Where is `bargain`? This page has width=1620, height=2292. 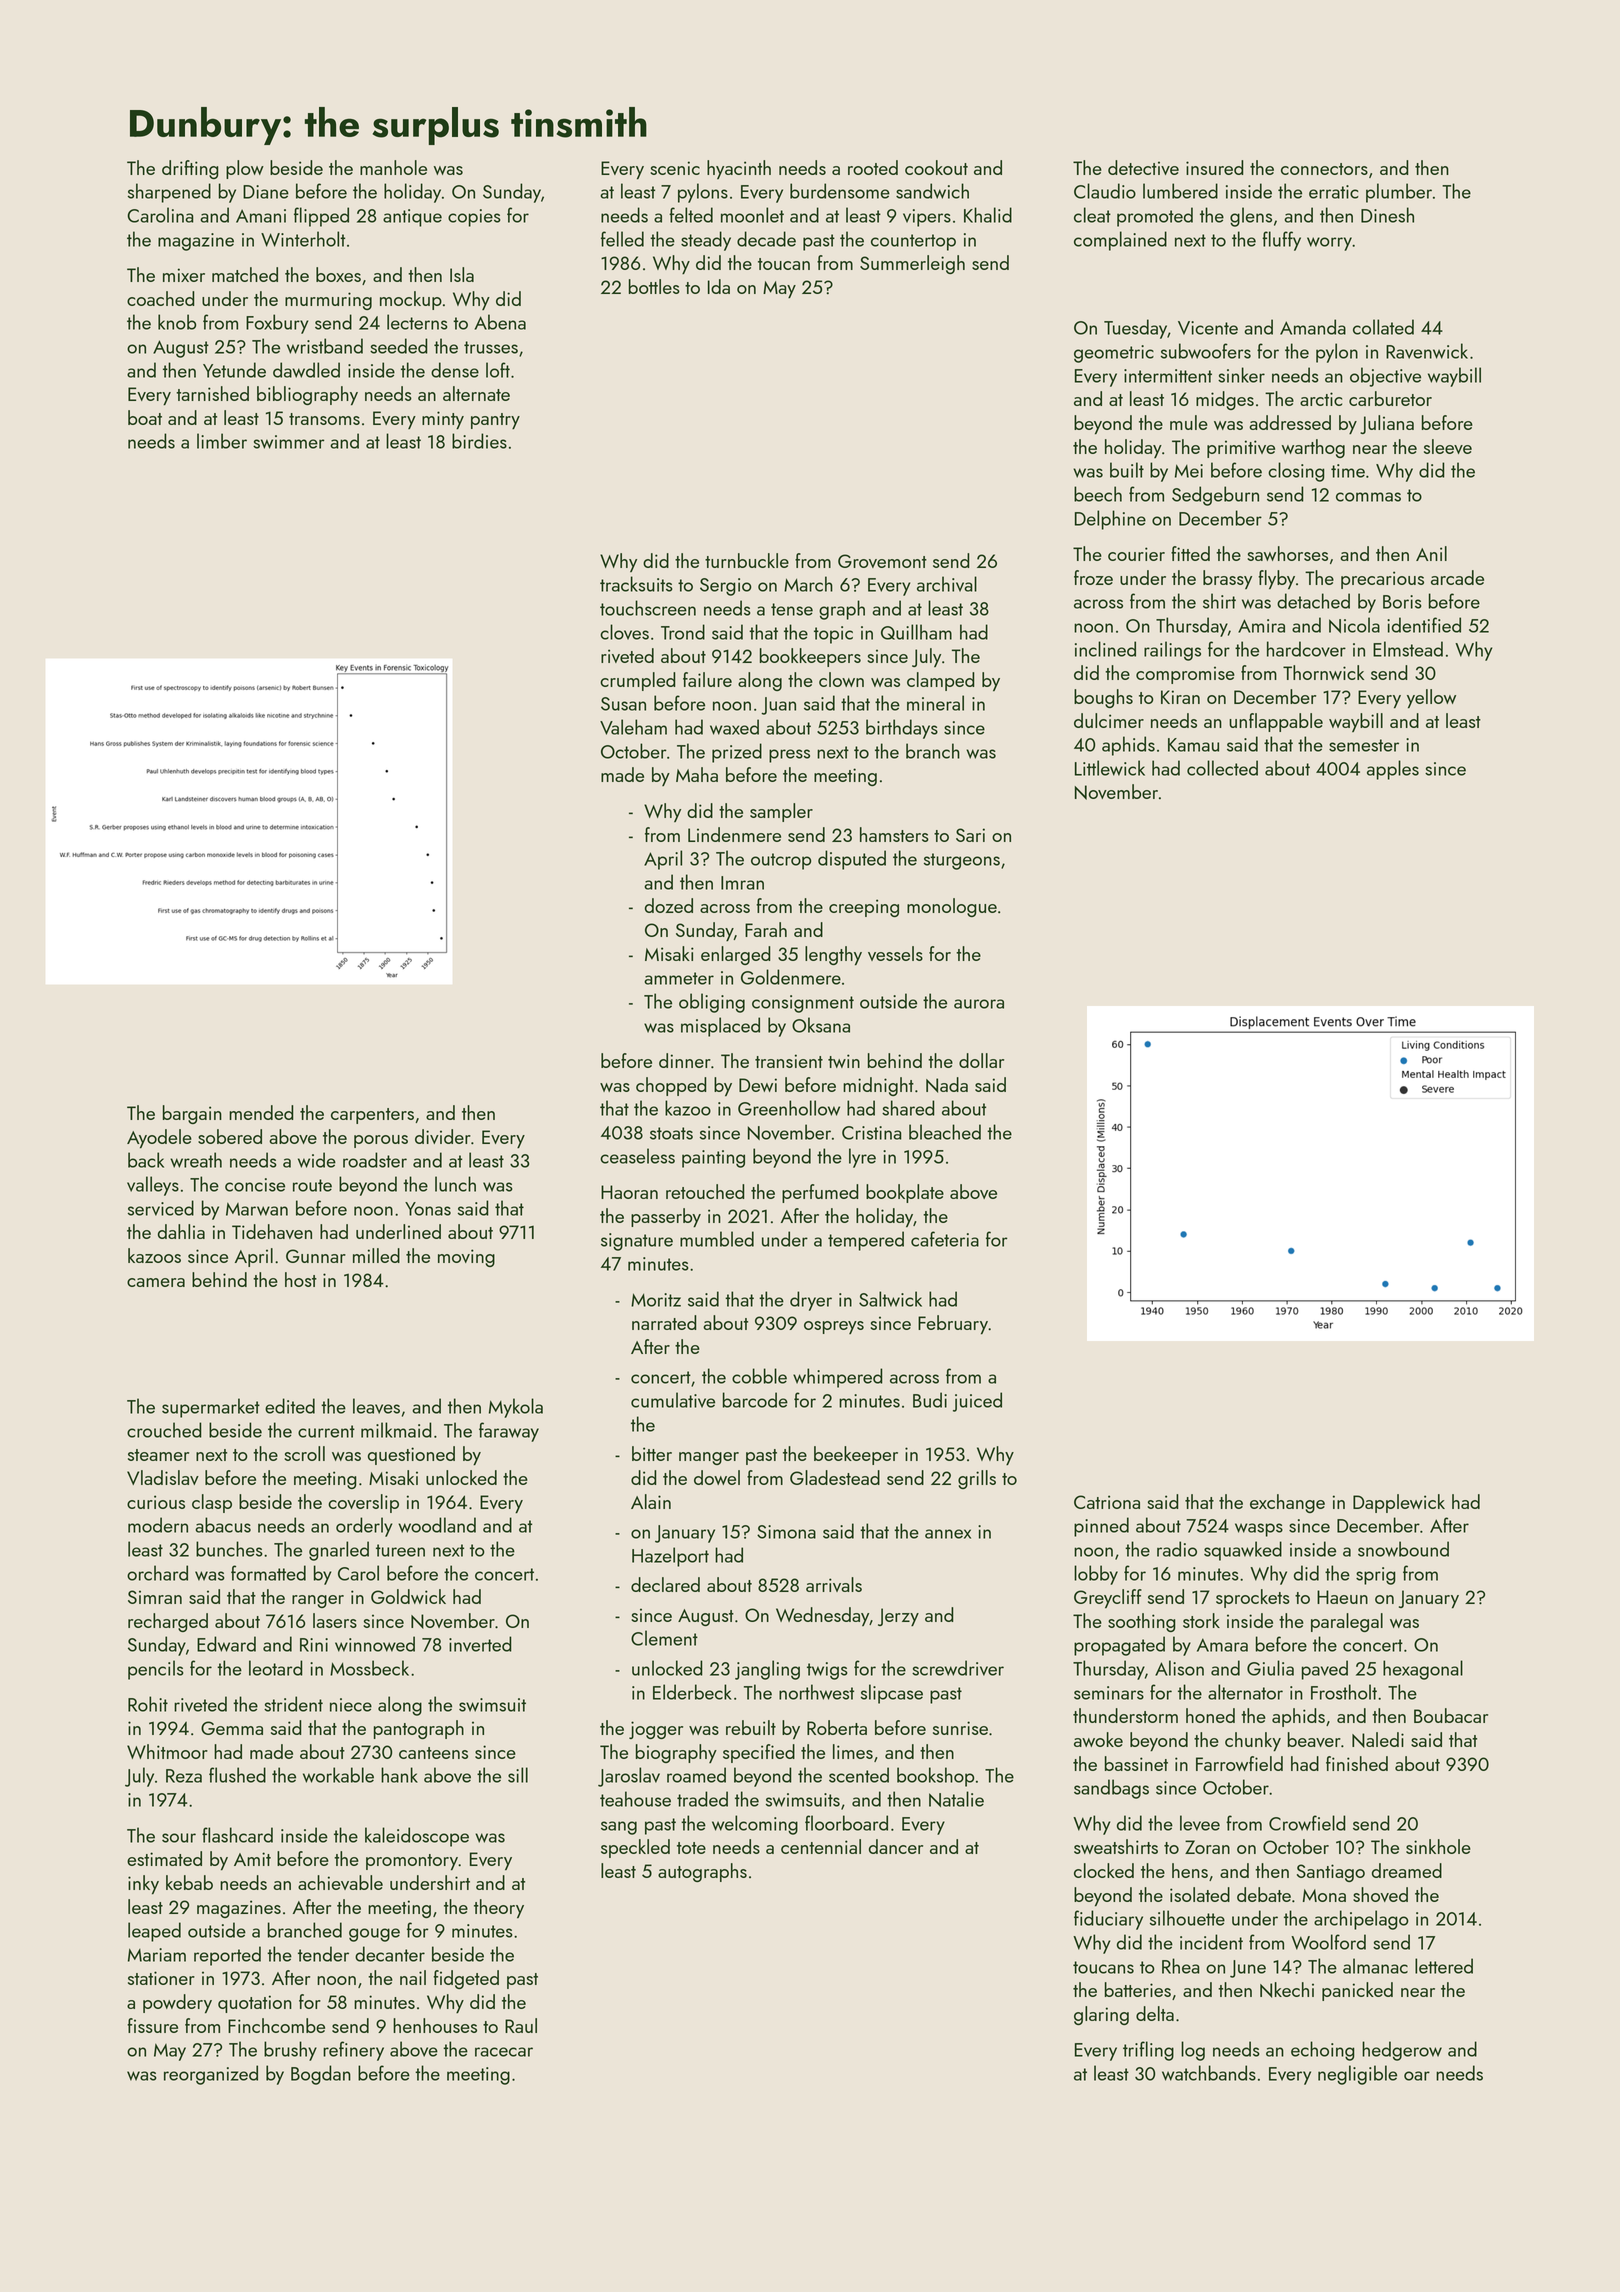
bargain is located at coordinates (192, 1114).
